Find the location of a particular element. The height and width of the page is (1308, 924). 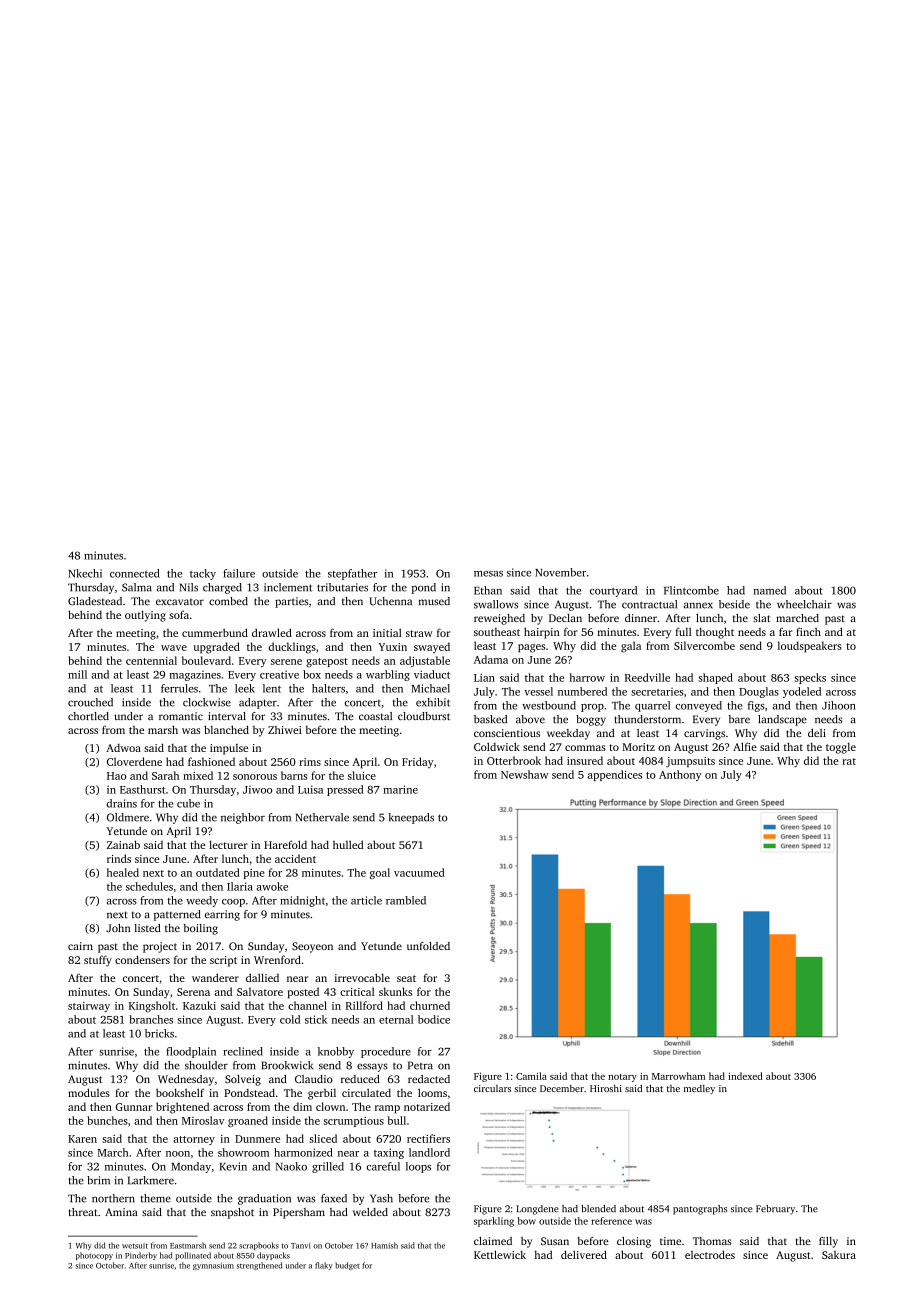

medley is located at coordinates (699, 1089).
